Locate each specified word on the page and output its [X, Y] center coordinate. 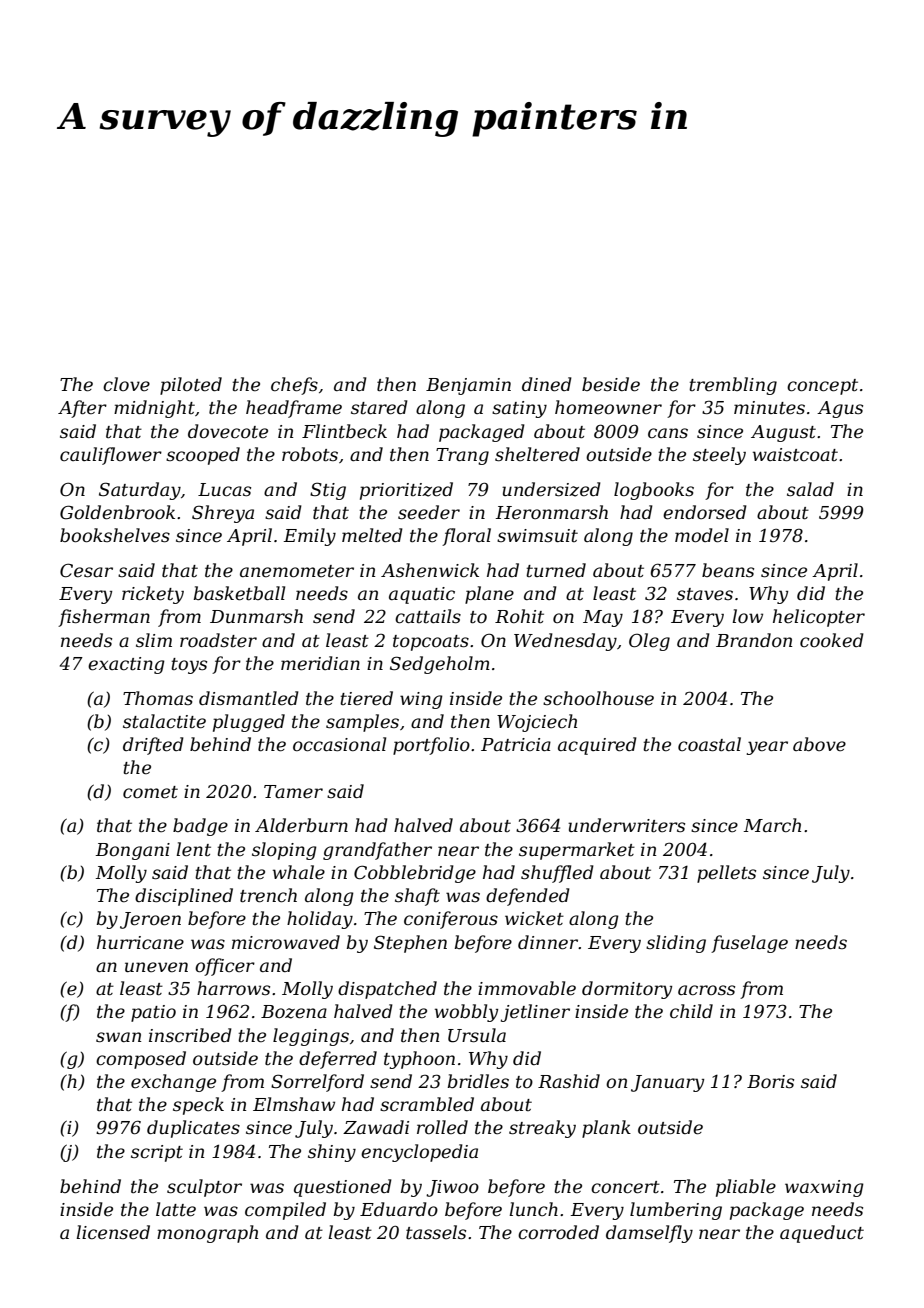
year [767, 748]
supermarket [577, 851]
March [772, 825]
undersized [551, 489]
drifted [153, 746]
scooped [203, 456]
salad [810, 489]
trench [268, 895]
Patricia [516, 744]
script [157, 1153]
